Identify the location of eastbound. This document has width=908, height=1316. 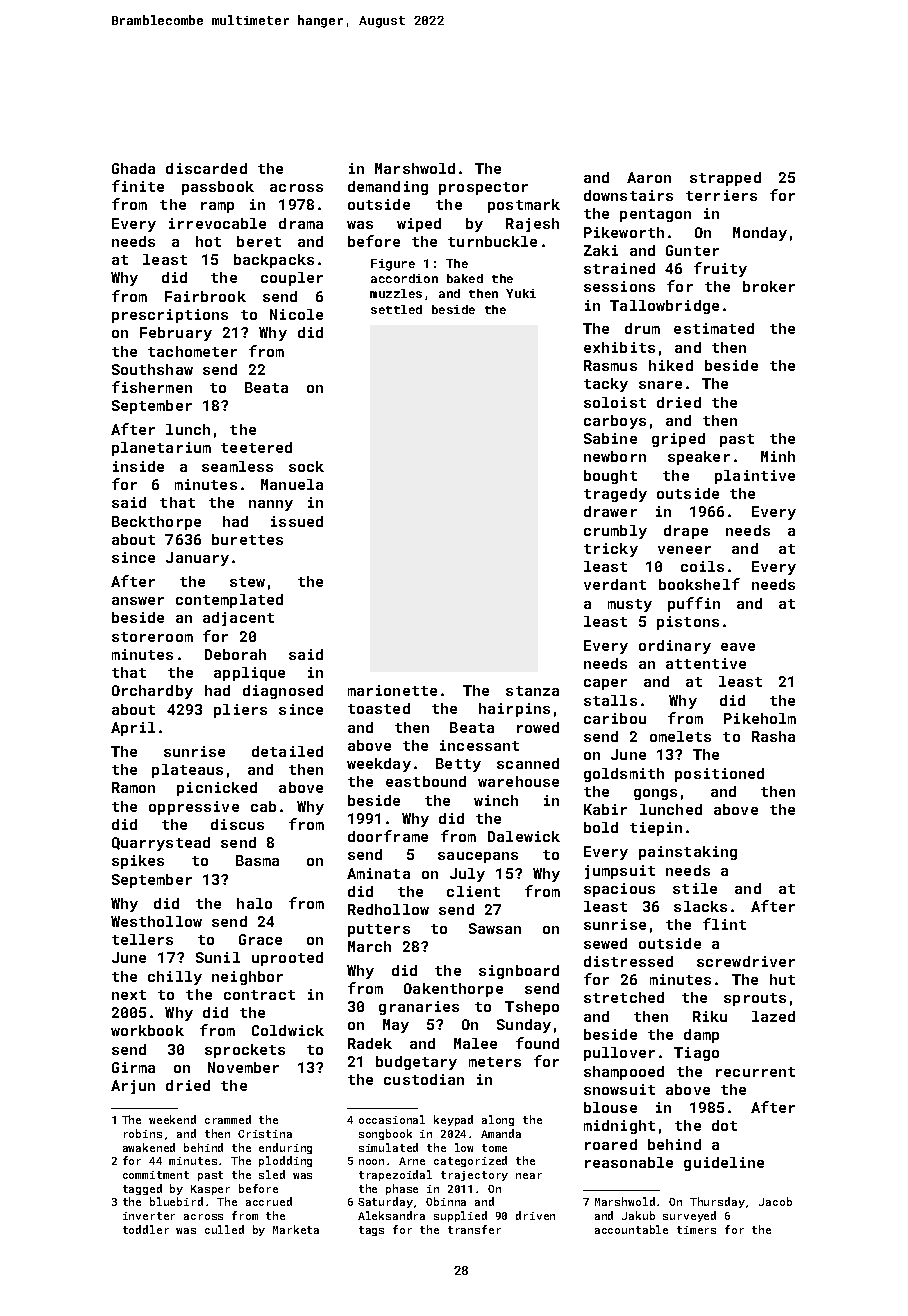
(426, 781).
